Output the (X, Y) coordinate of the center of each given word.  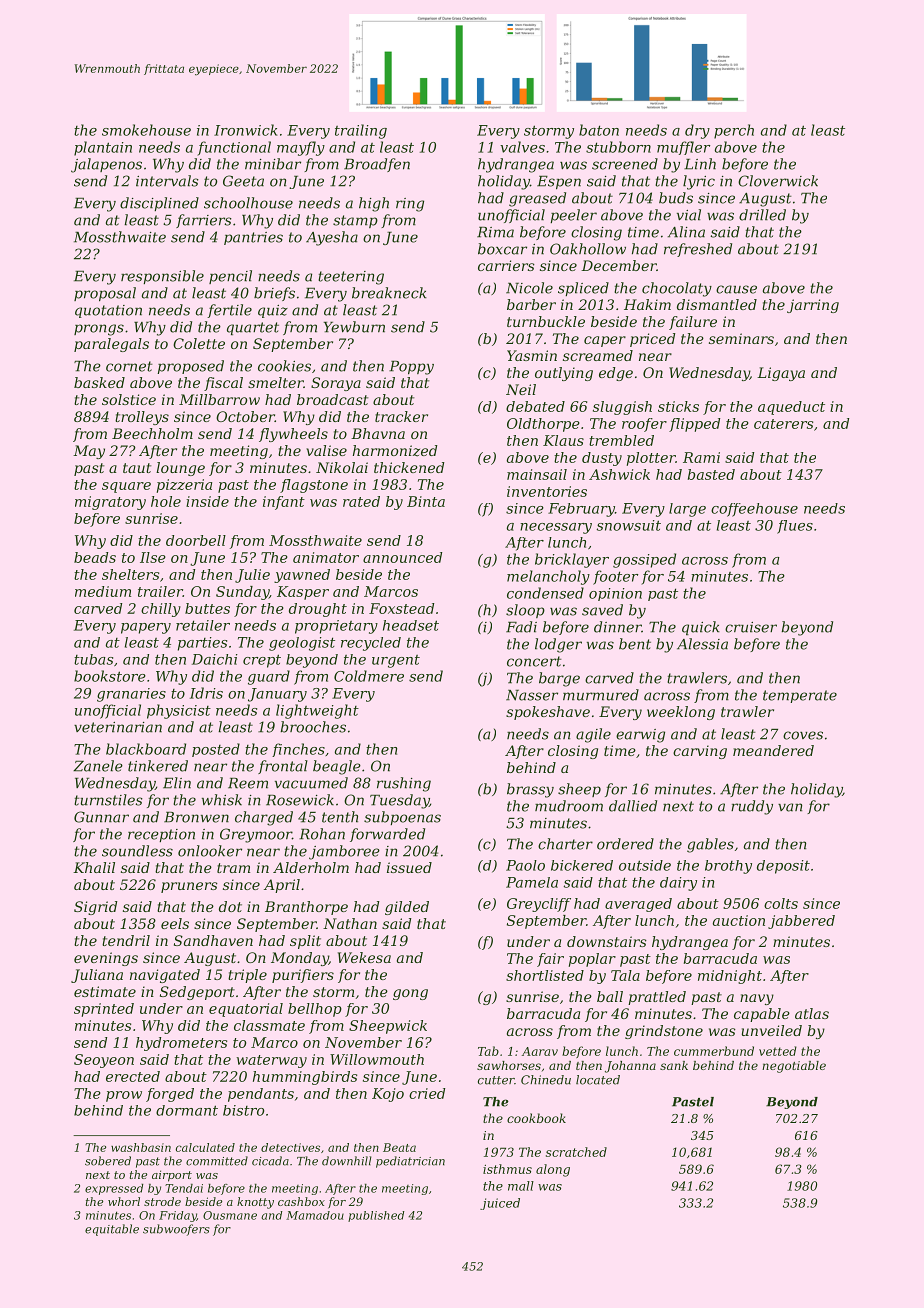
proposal (105, 294)
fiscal (223, 384)
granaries (131, 695)
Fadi (521, 627)
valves (522, 147)
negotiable (794, 1067)
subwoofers (176, 1230)
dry (697, 131)
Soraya (336, 384)
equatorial (246, 1010)
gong (410, 994)
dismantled (717, 304)
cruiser (751, 627)
